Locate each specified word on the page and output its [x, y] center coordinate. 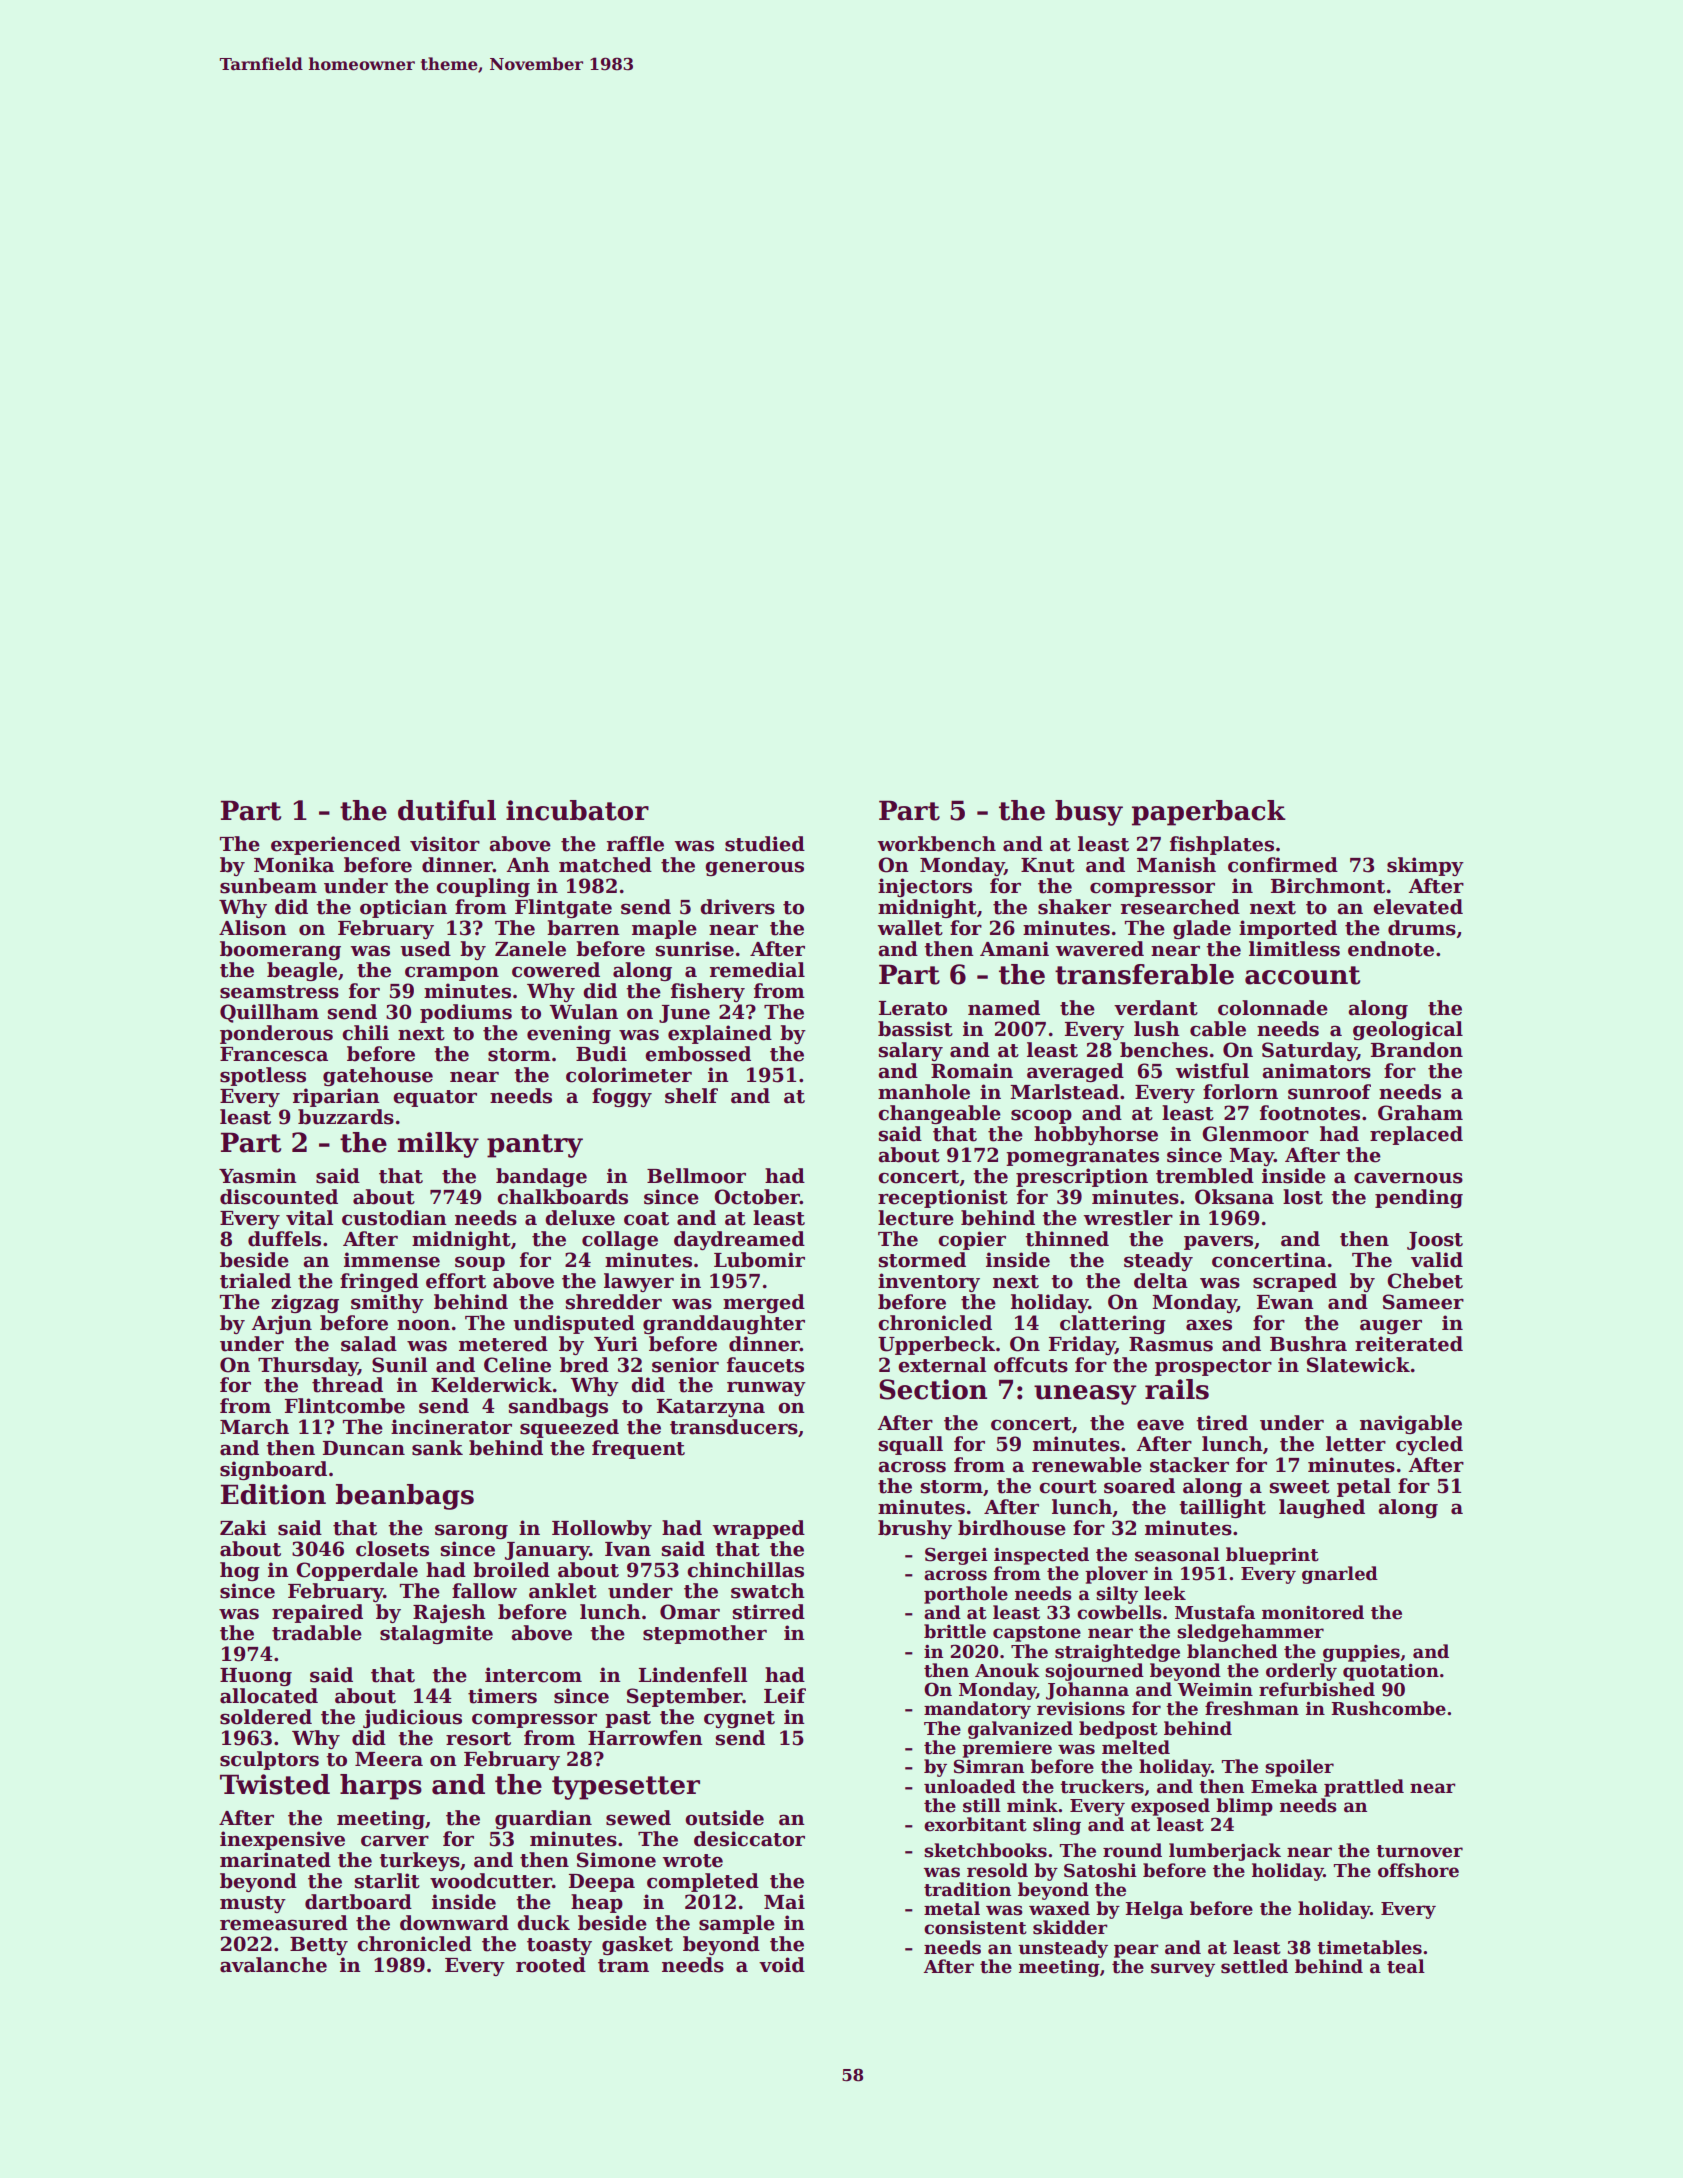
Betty [319, 1946]
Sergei [956, 1556]
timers [502, 1696]
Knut [1048, 865]
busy [1089, 813]
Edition [273, 1494]
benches [1164, 1050]
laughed [1322, 1508]
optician [403, 908]
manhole [924, 1092]
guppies [1361, 1653]
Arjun [281, 1324]
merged [764, 1303]
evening [569, 1034]
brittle [955, 1631]
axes [1209, 1325]
